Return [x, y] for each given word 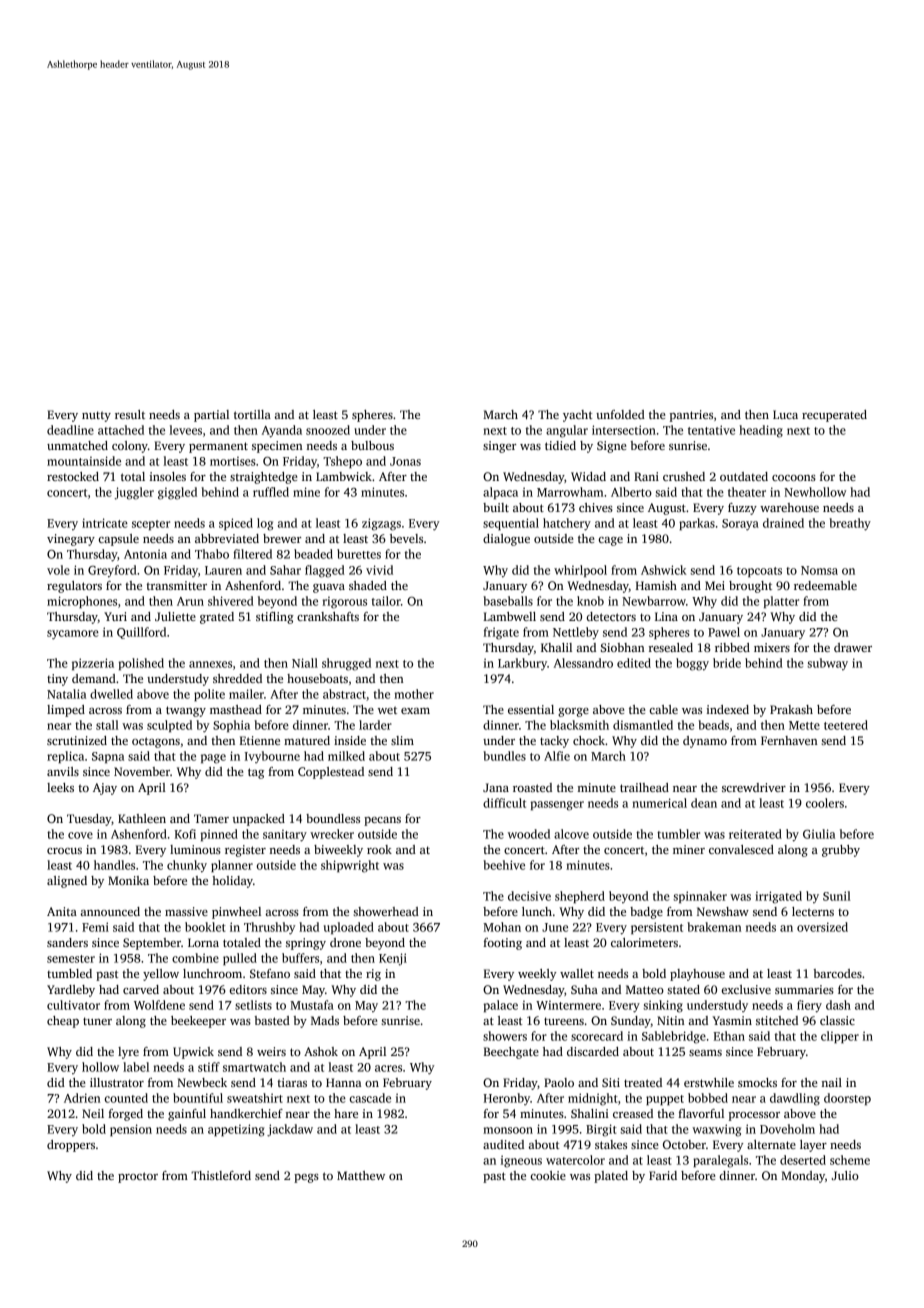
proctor [138, 1177]
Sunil [837, 896]
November [142, 771]
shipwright [350, 866]
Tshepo [342, 462]
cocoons [794, 478]
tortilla [252, 414]
